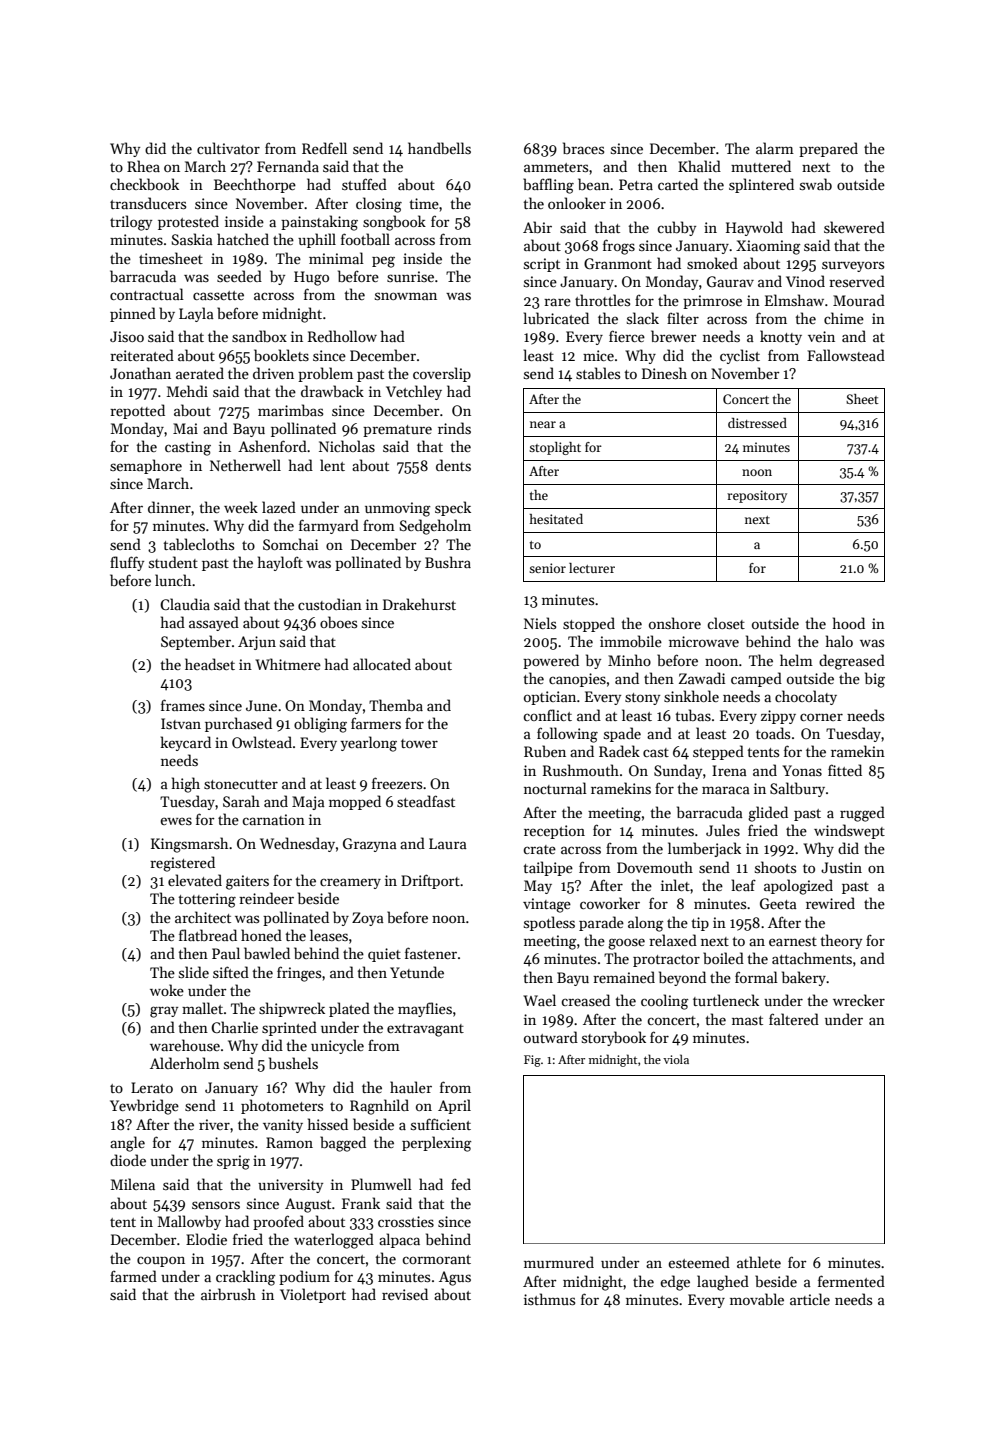 This screenshot has height=1442, width=995. Describe the element at coordinates (757, 496) in the screenshot. I see `repository` at that location.
